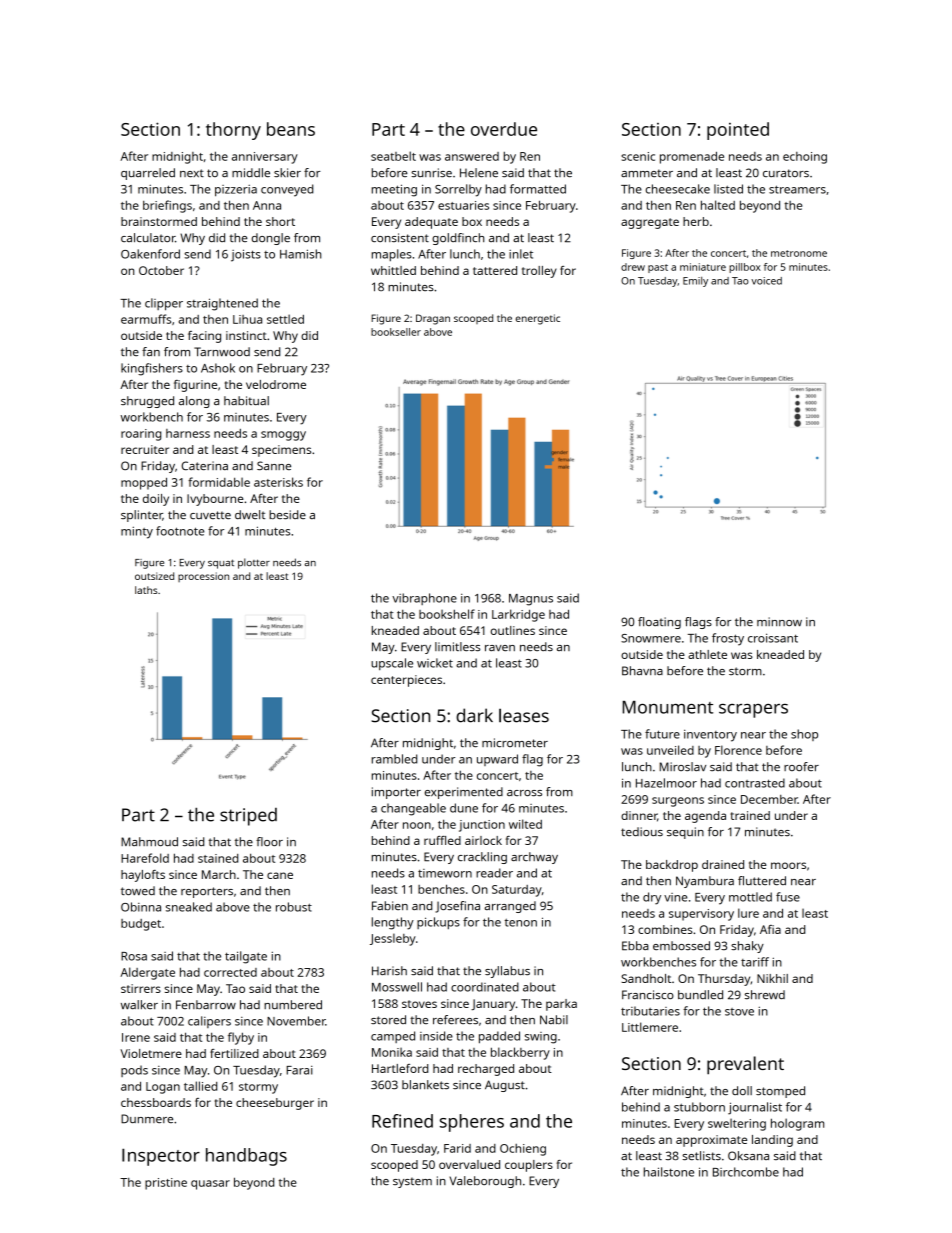 The height and width of the screenshot is (1233, 952). I want to click on Refined, so click(402, 1121).
